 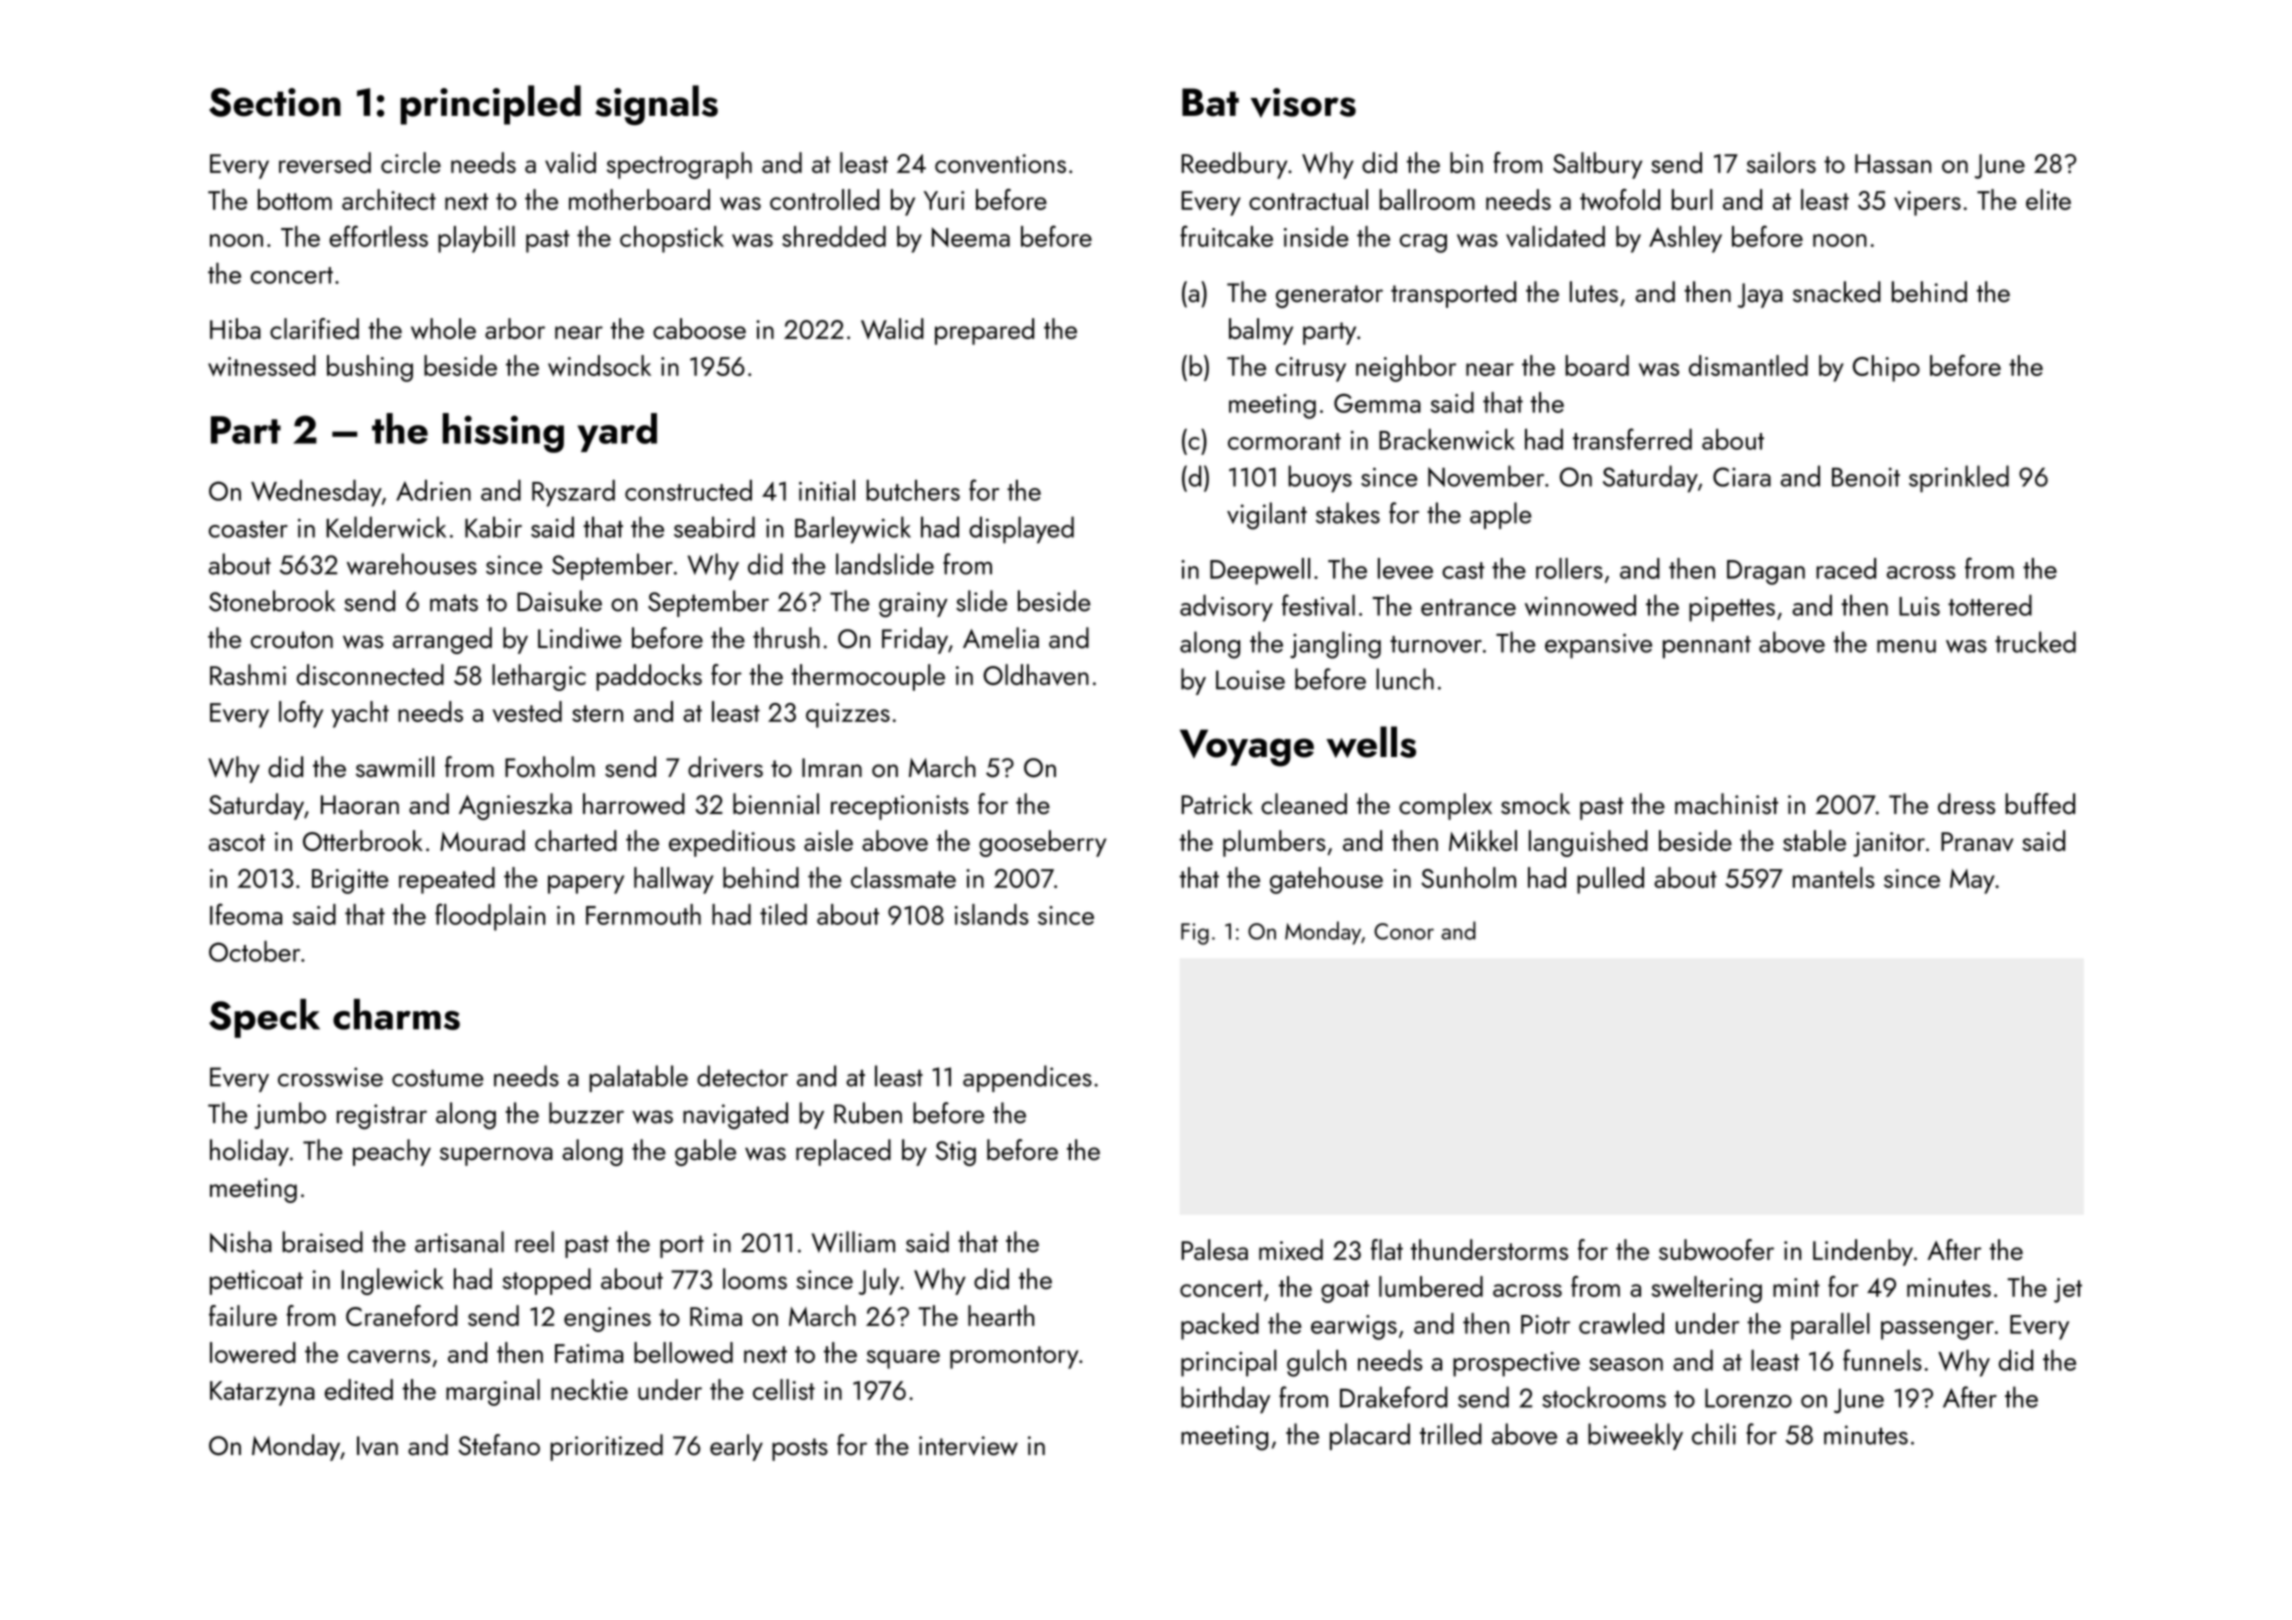 What do you see at coordinates (1635, 1436) in the page?
I see `biweekly` at bounding box center [1635, 1436].
